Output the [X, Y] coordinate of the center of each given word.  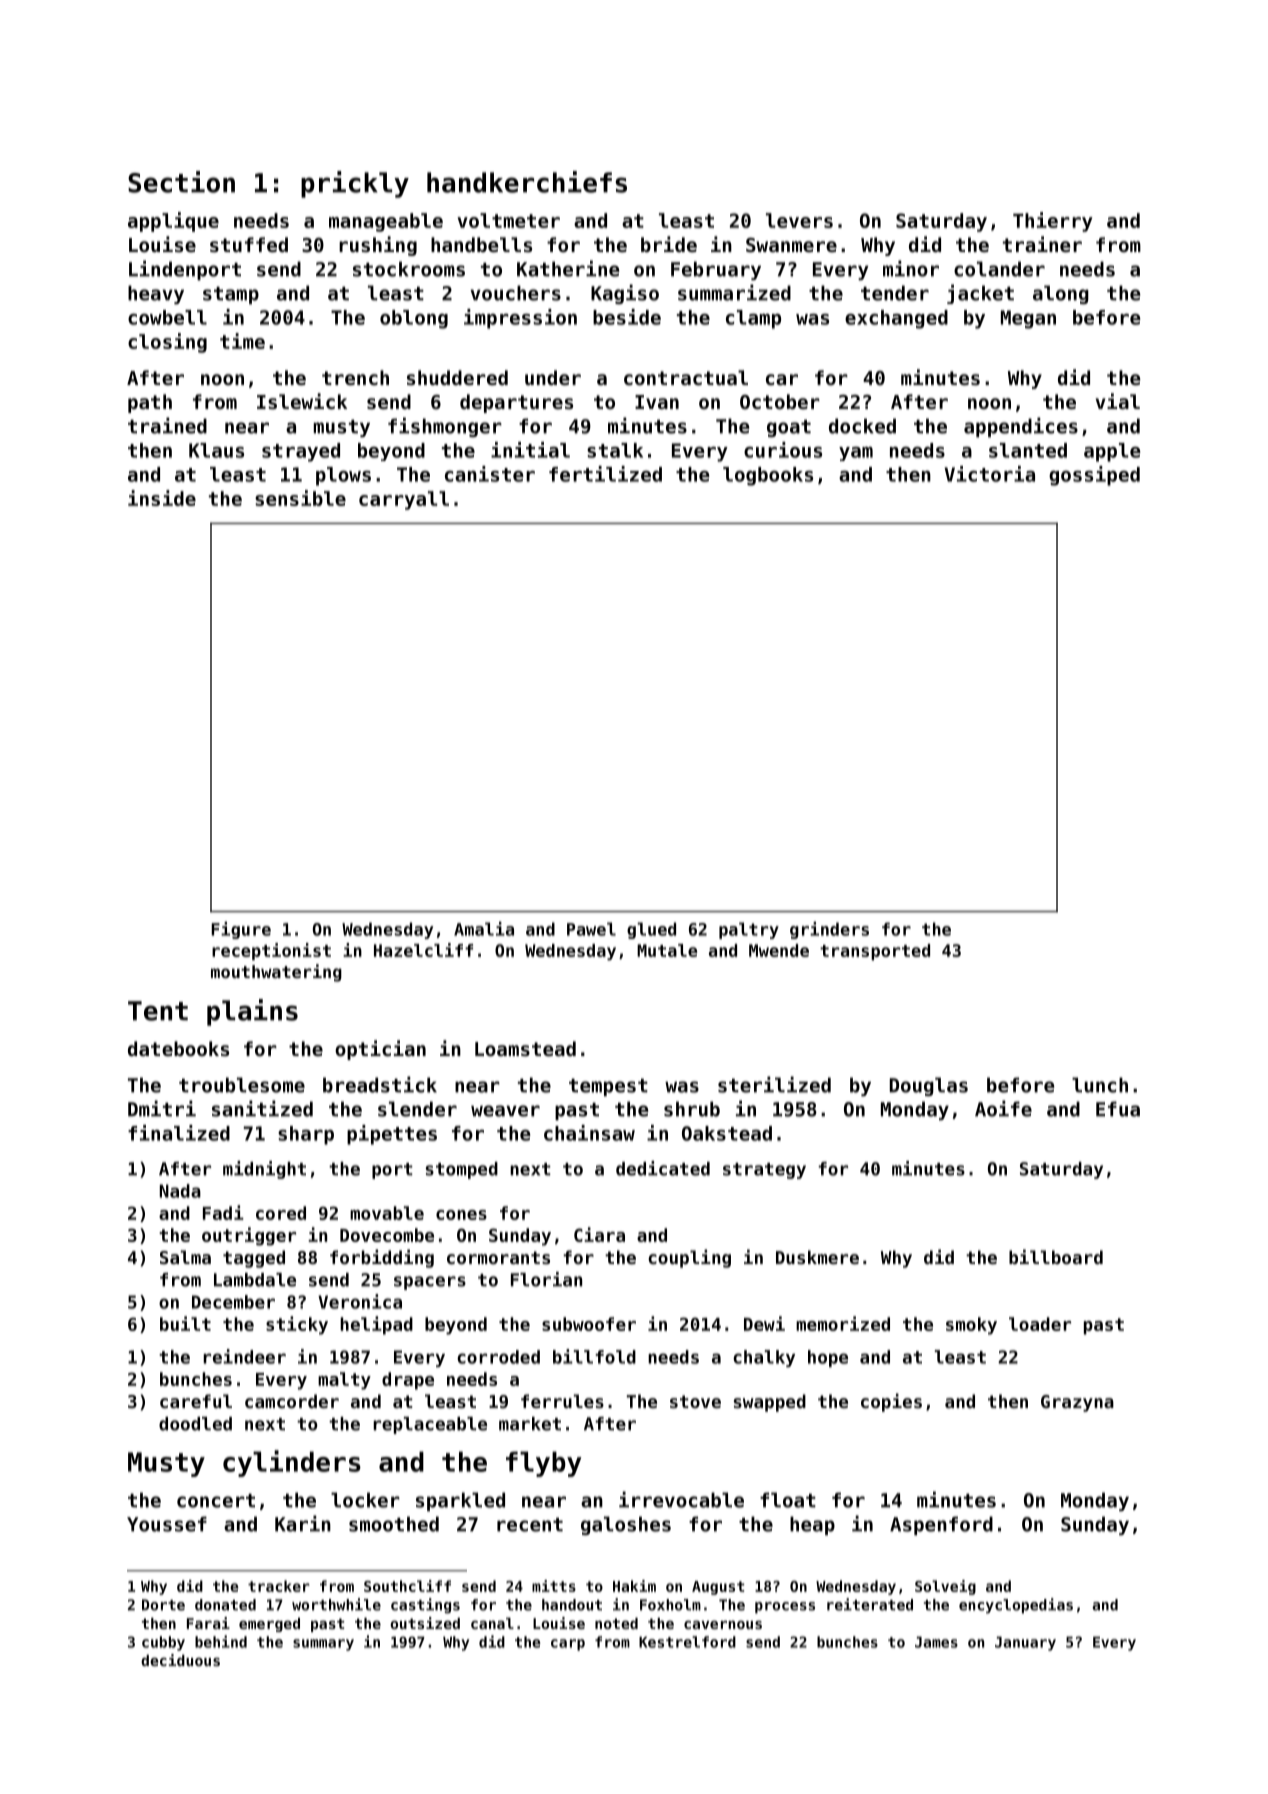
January [1025, 1643]
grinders [829, 930]
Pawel [591, 929]
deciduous [180, 1660]
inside [162, 498]
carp [568, 1645]
